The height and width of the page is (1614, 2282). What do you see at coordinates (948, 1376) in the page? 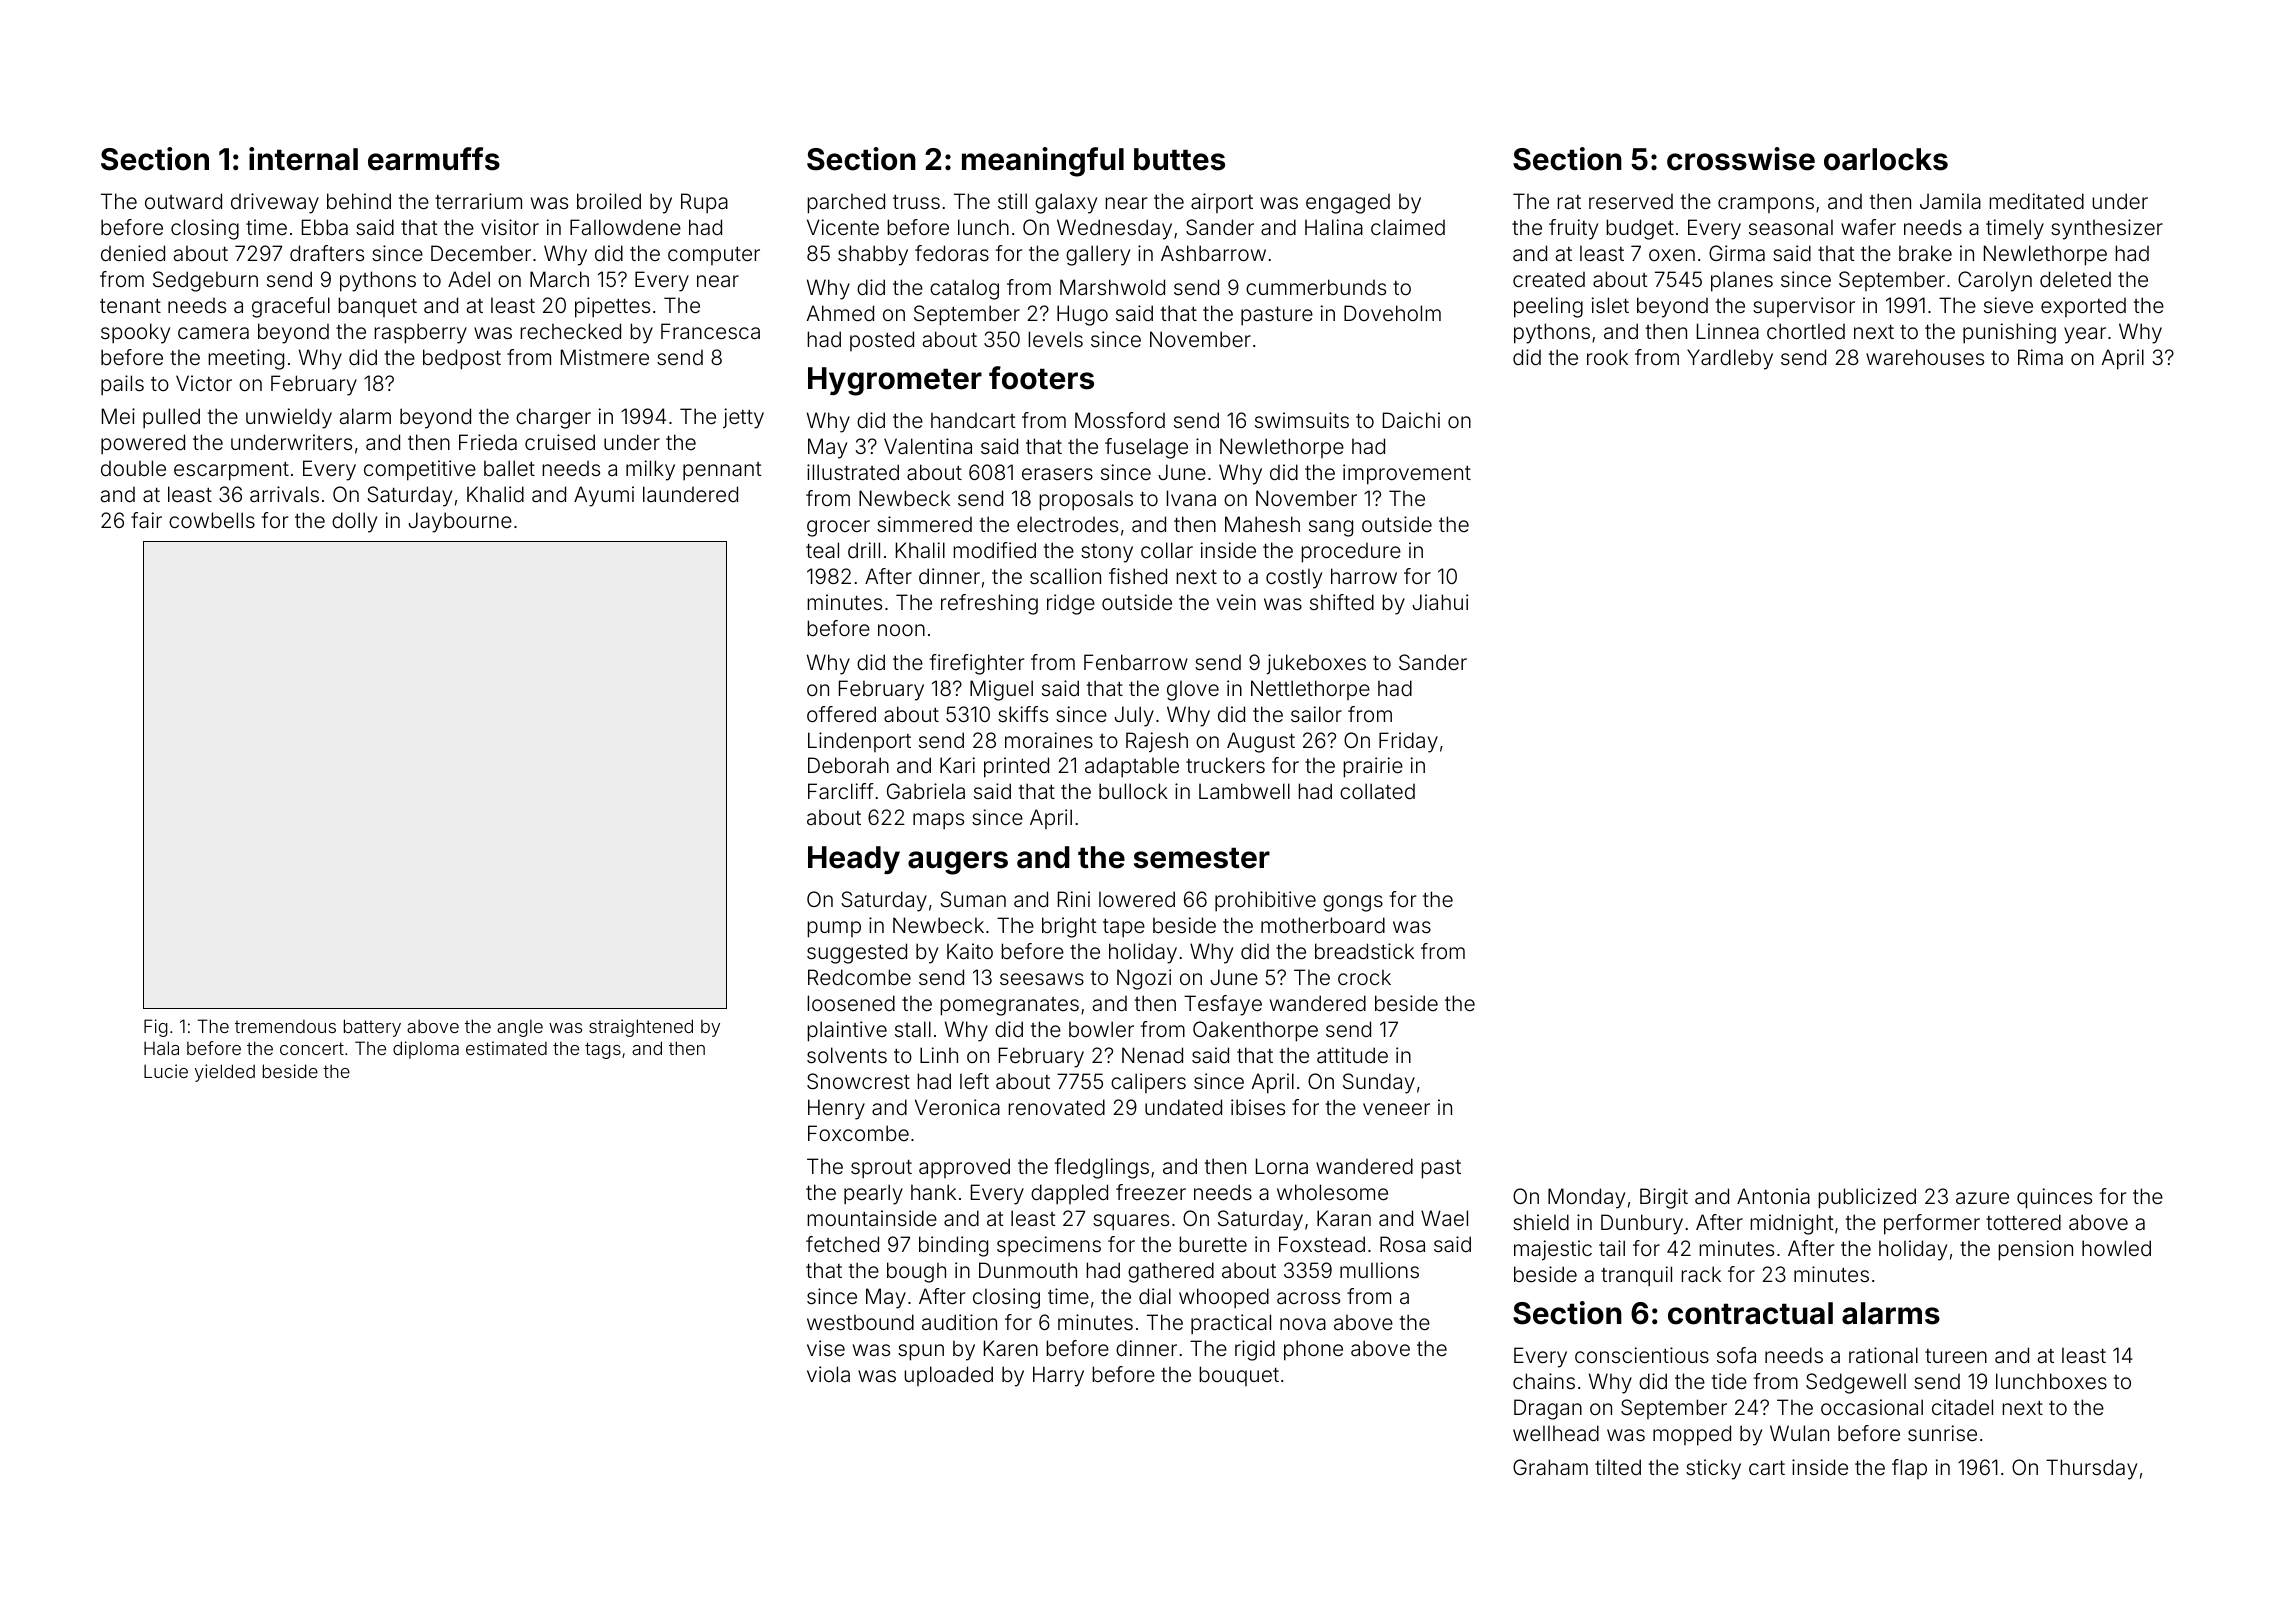
I see `uploaded` at bounding box center [948, 1376].
